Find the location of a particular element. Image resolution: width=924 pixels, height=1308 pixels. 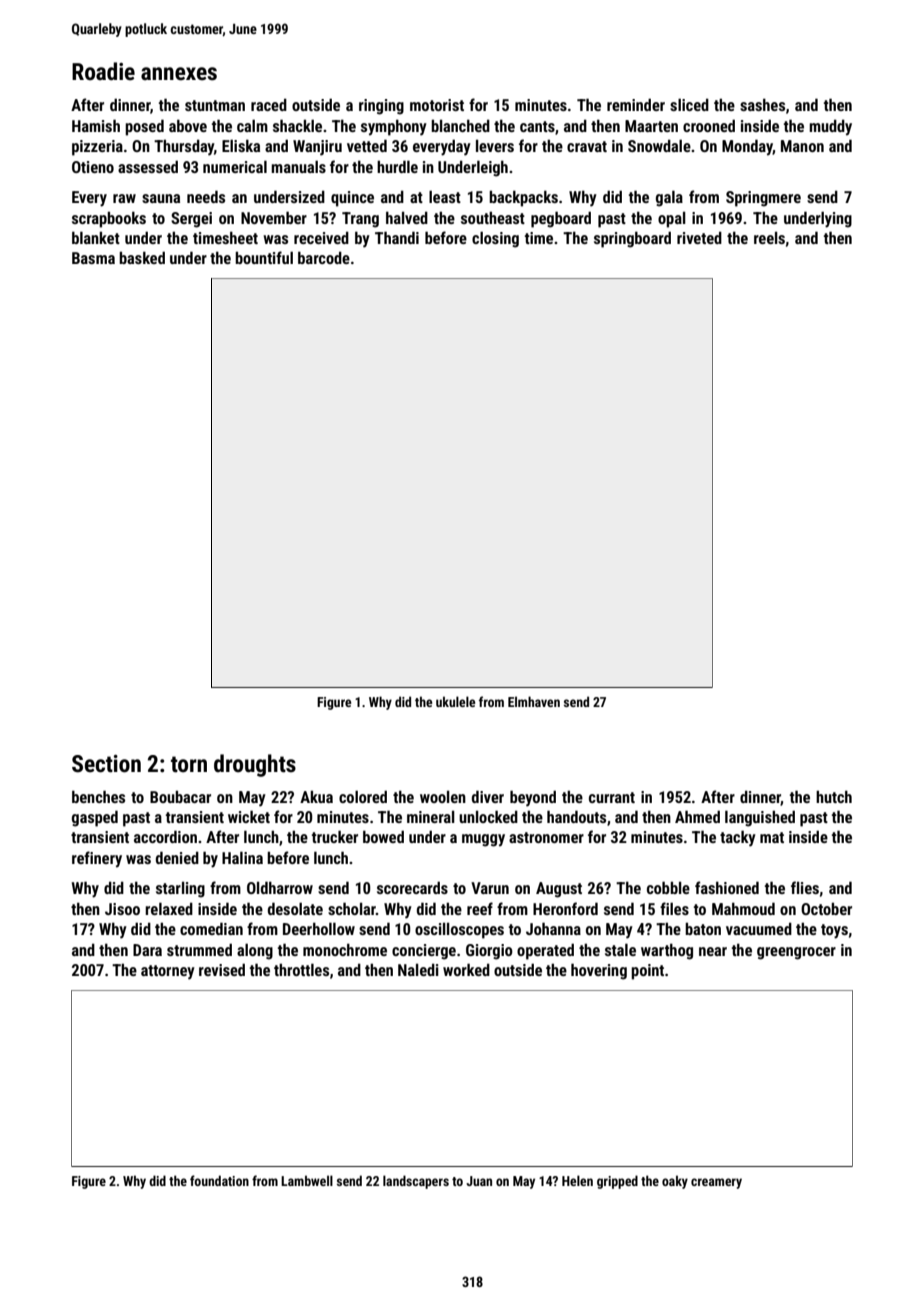

Dara is located at coordinates (147, 950).
